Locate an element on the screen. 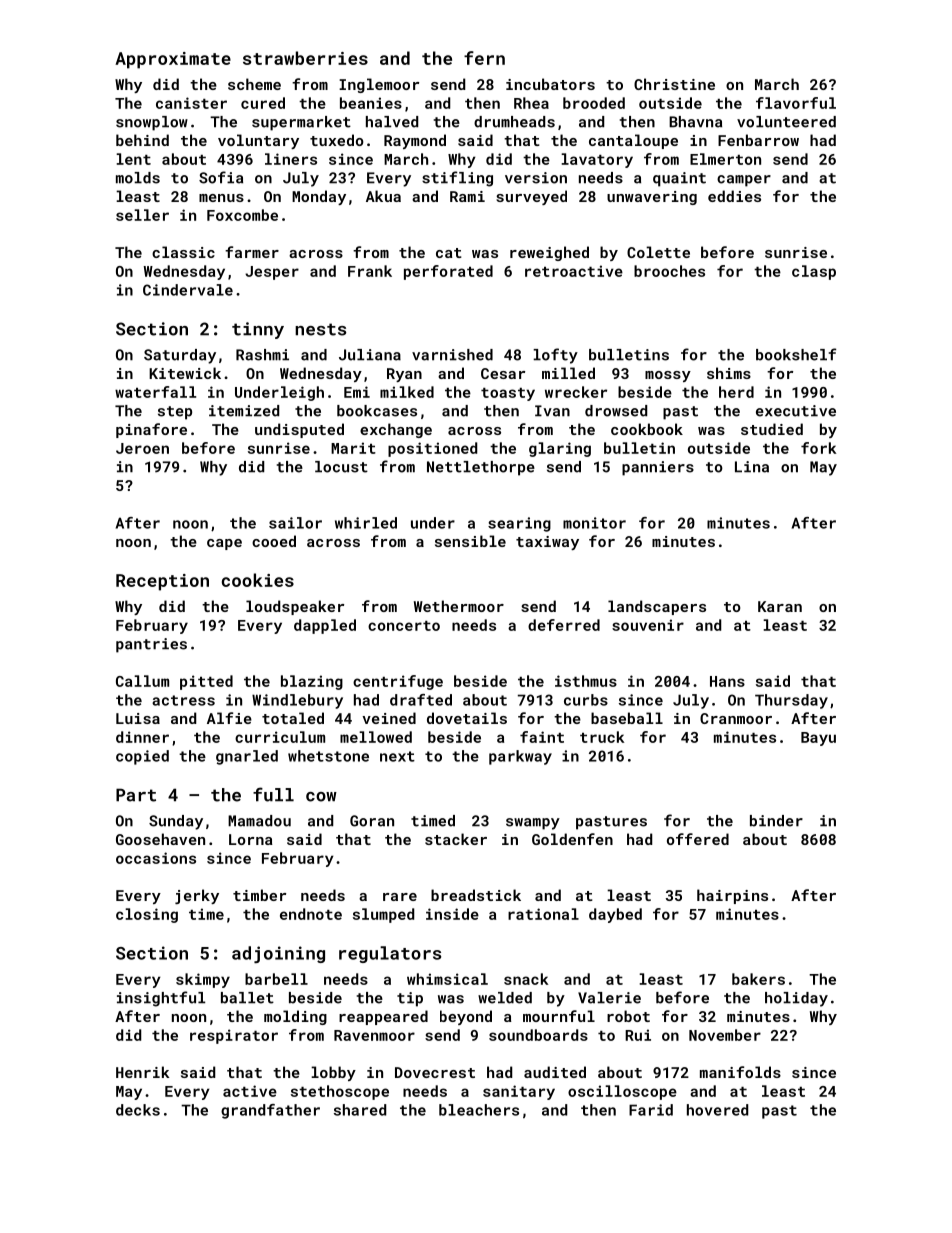 Image resolution: width=952 pixels, height=1233 pixels. Bhavna is located at coordinates (695, 122).
